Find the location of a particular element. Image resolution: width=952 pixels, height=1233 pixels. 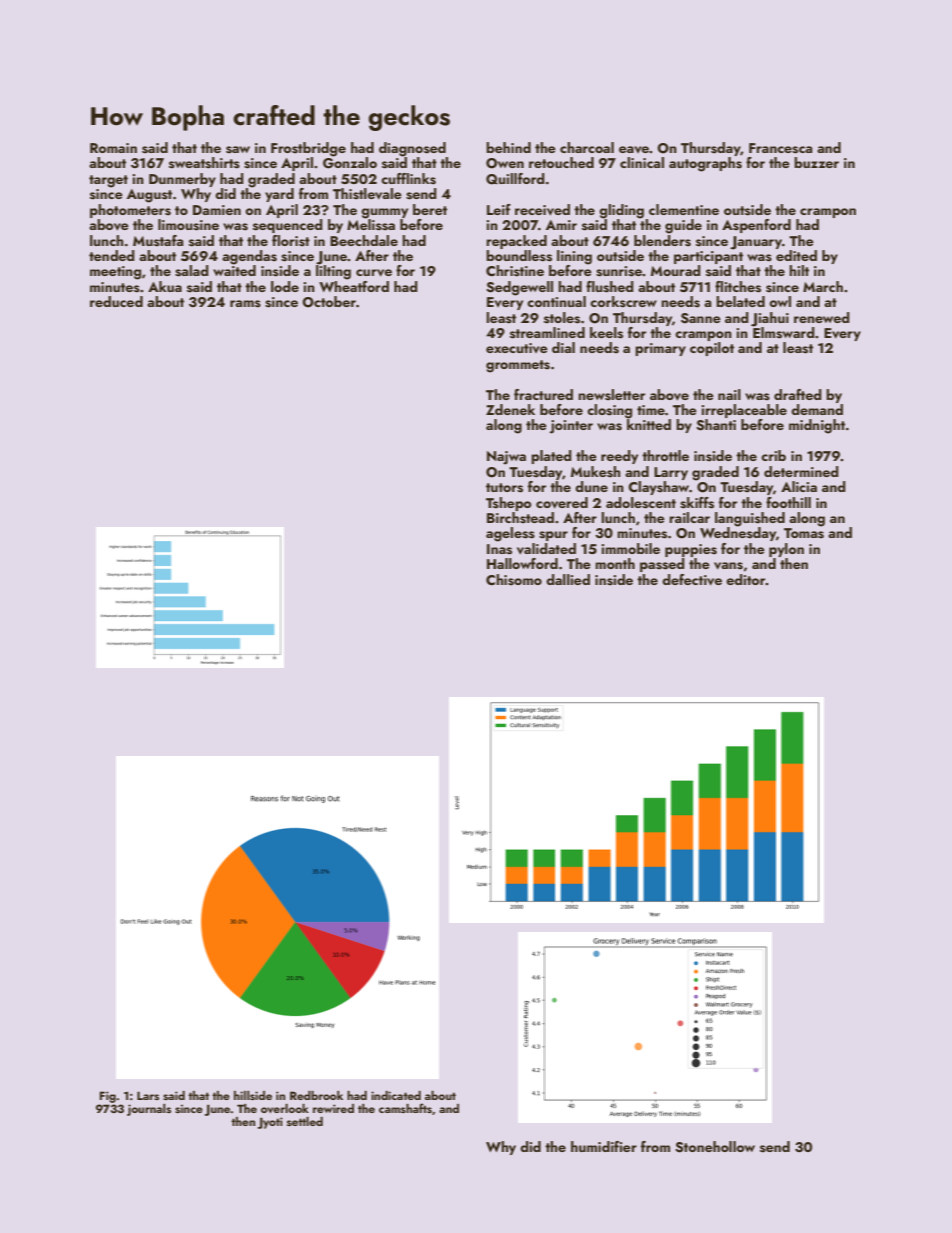

Jyoti is located at coordinates (270, 1123).
